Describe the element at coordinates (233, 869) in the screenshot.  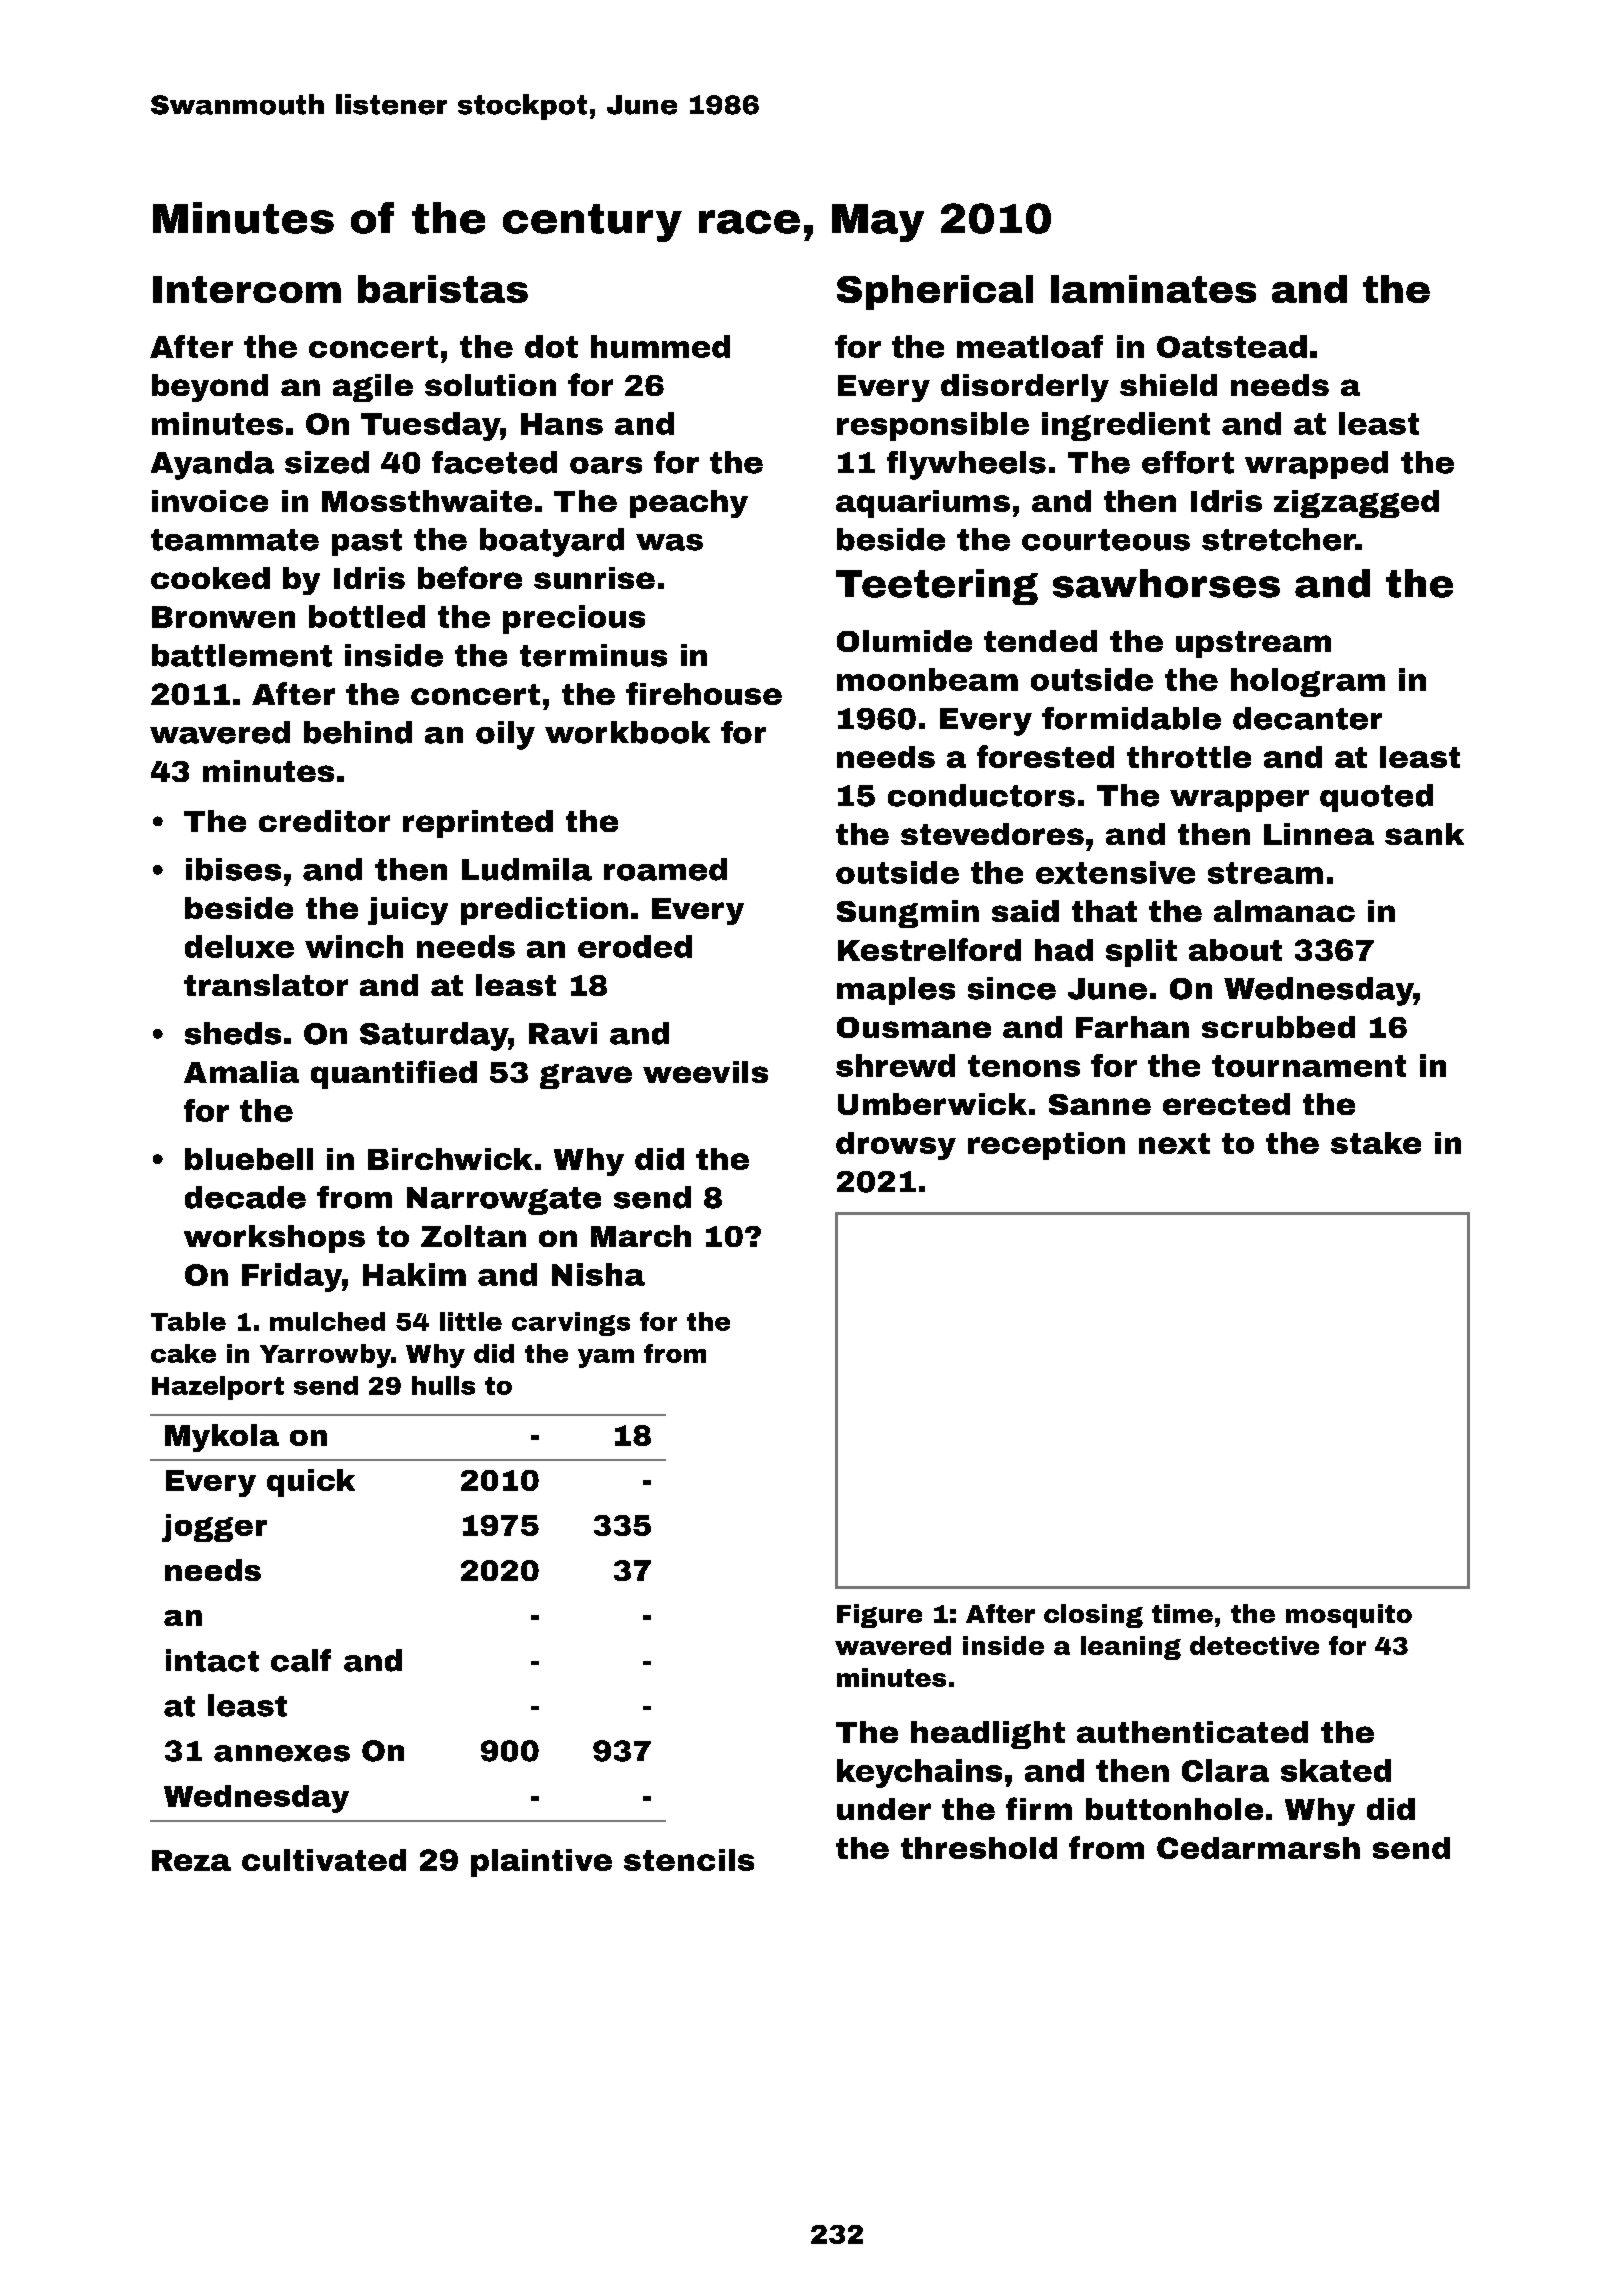
I see `ibises` at that location.
